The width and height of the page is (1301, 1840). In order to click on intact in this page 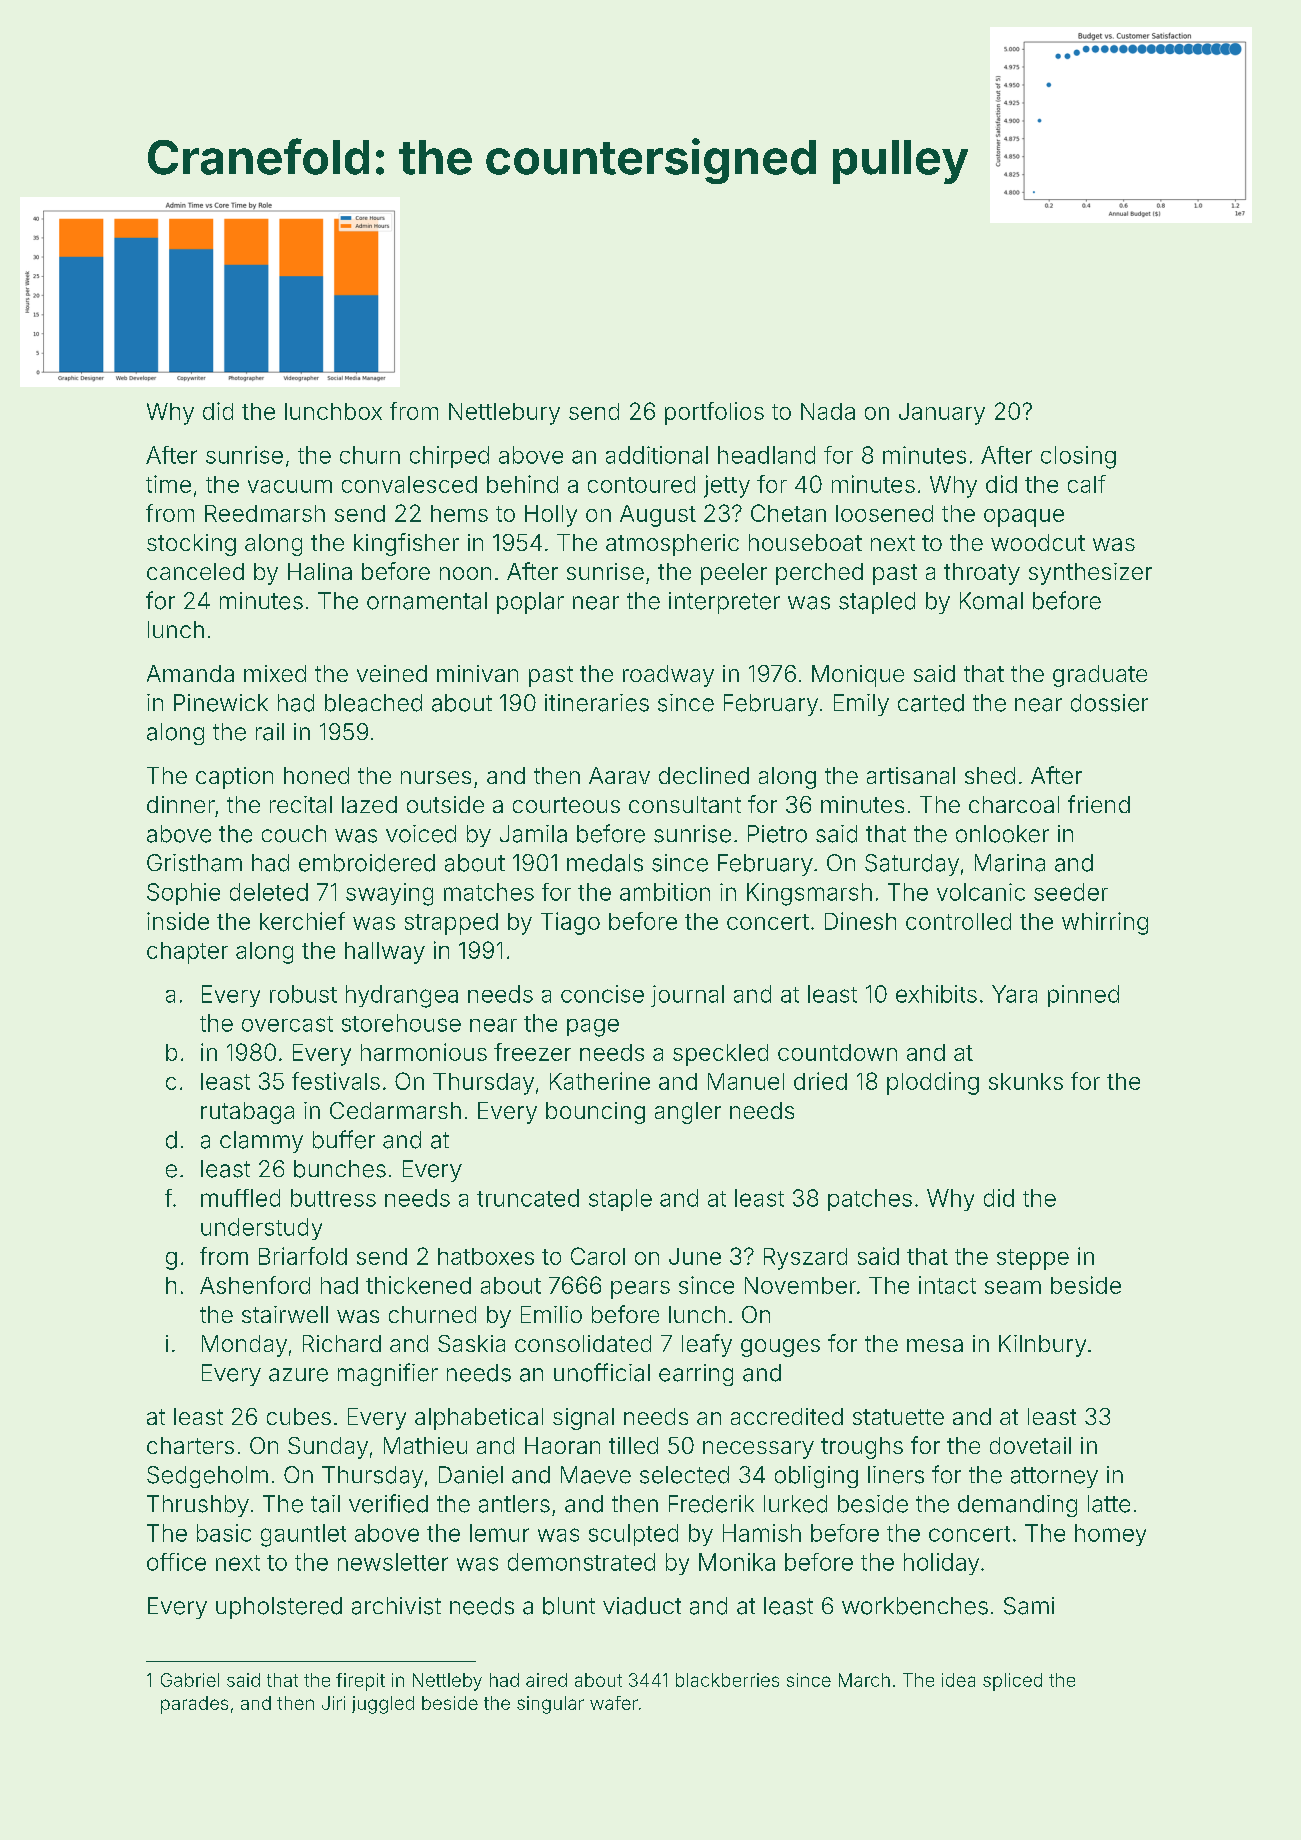, I will do `click(947, 1285)`.
